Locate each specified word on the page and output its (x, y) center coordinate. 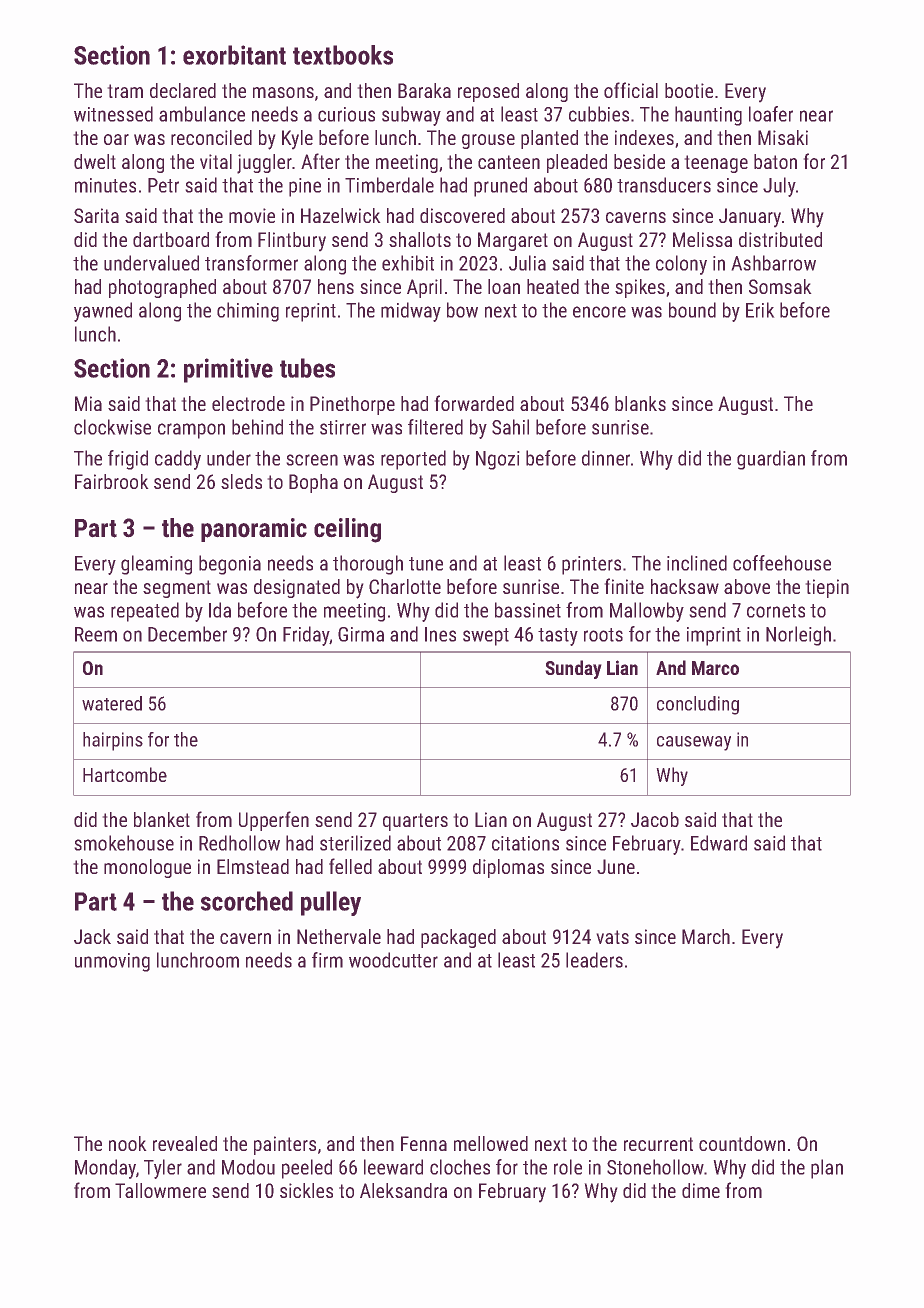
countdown (742, 1143)
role (568, 1167)
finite (624, 586)
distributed (780, 239)
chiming (248, 312)
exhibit (408, 263)
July (779, 187)
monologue (147, 868)
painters (285, 1145)
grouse (488, 141)
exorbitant (234, 55)
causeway (694, 743)
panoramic (254, 530)
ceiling (347, 530)
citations (525, 843)
